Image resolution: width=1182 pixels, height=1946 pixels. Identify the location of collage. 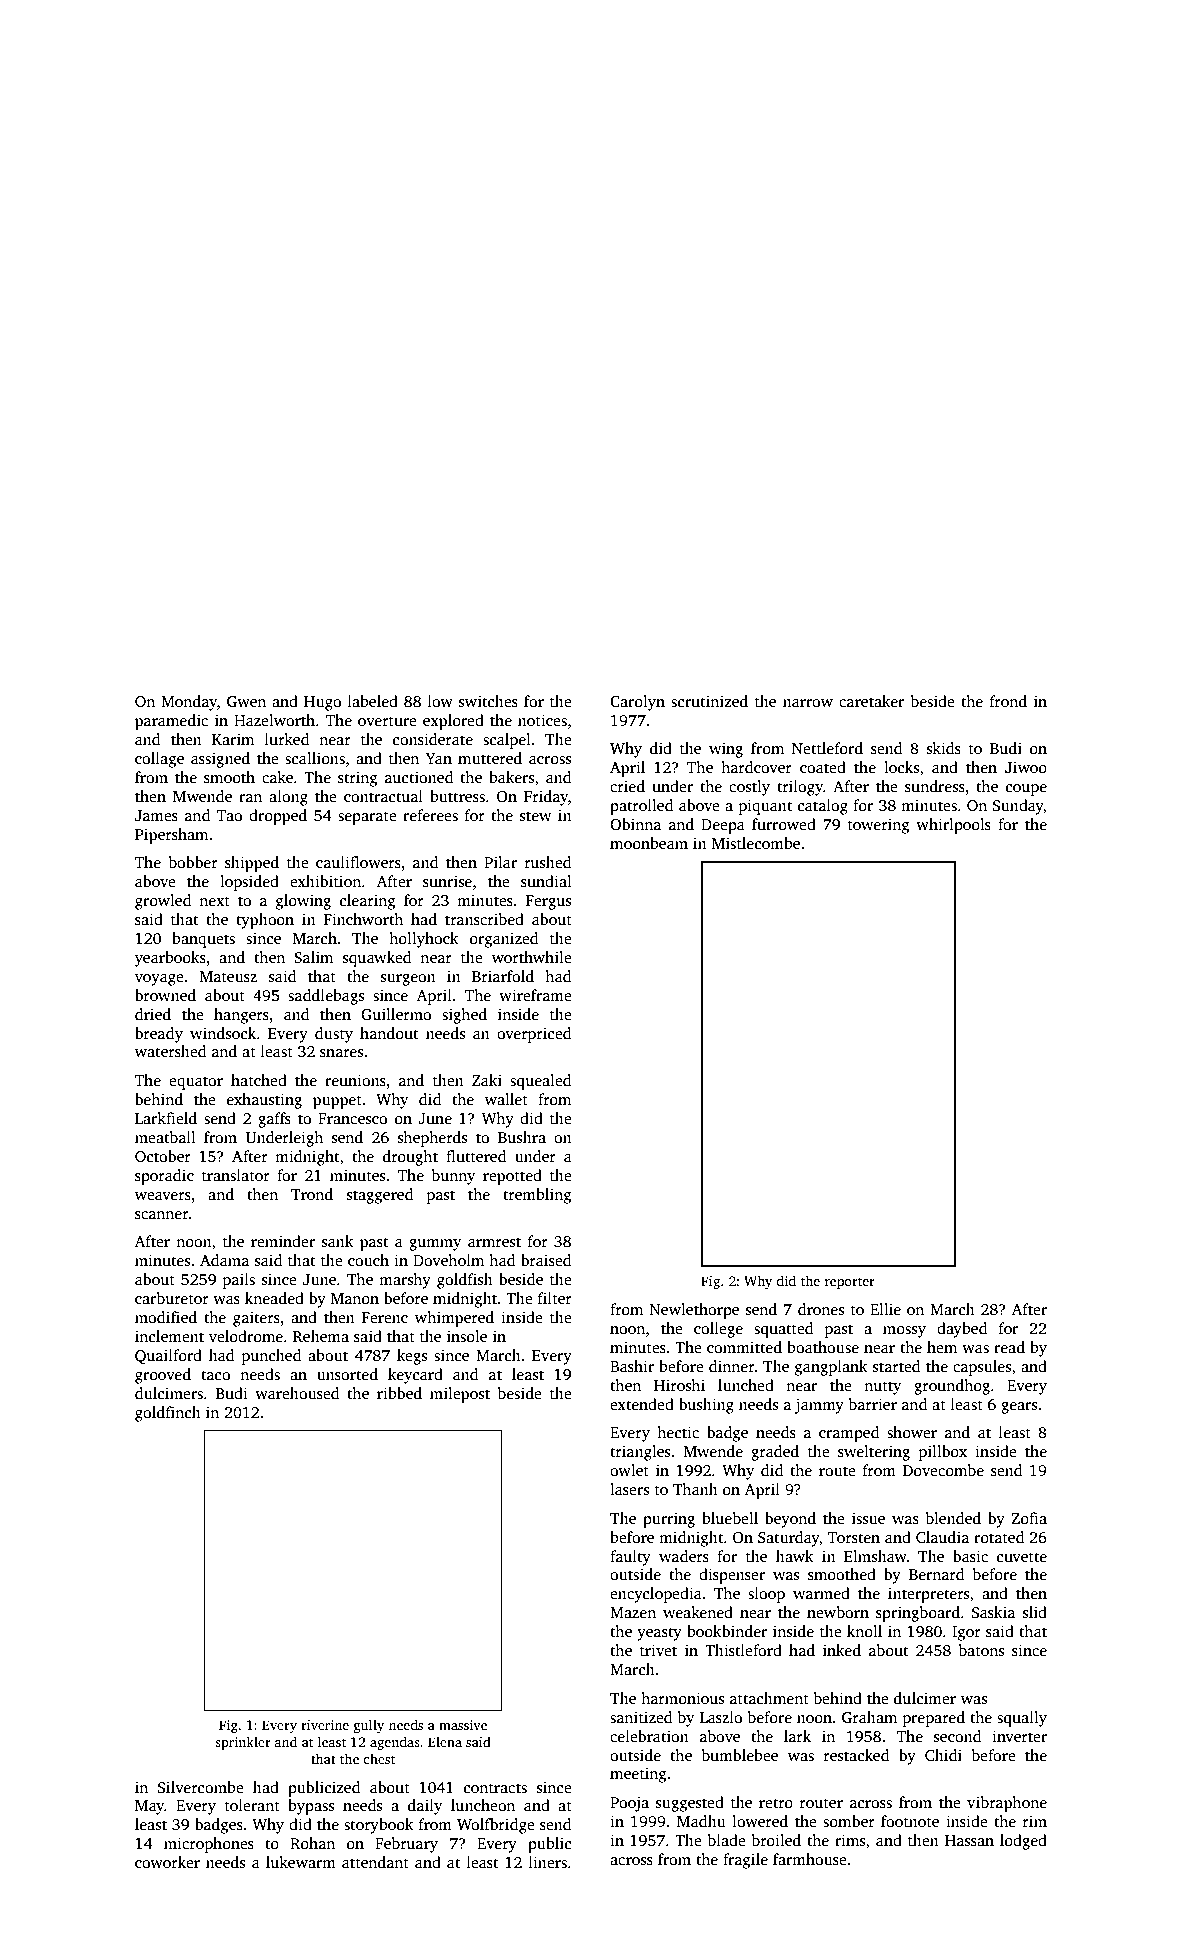
(159, 760).
